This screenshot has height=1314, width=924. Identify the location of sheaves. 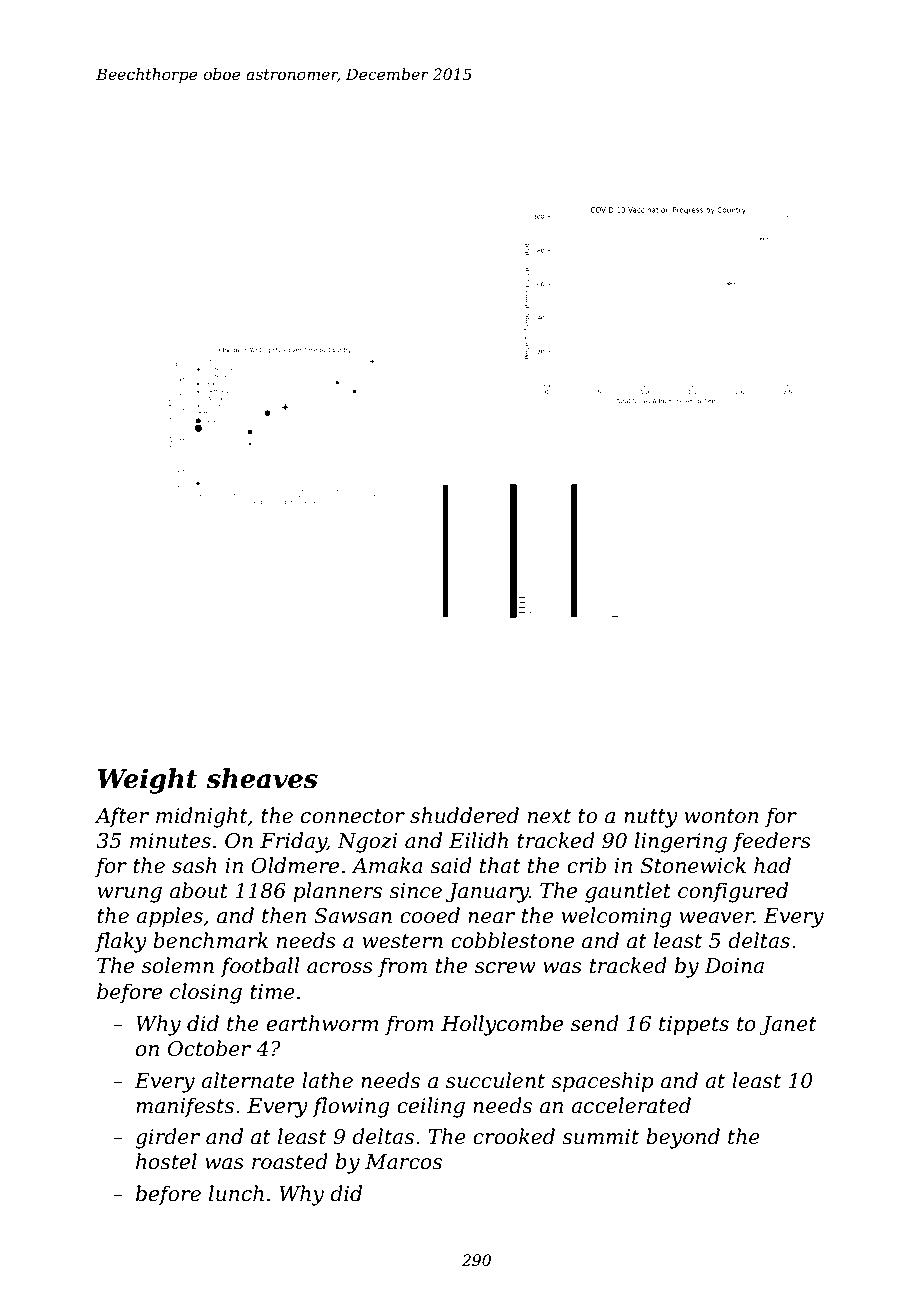
(262, 778).
